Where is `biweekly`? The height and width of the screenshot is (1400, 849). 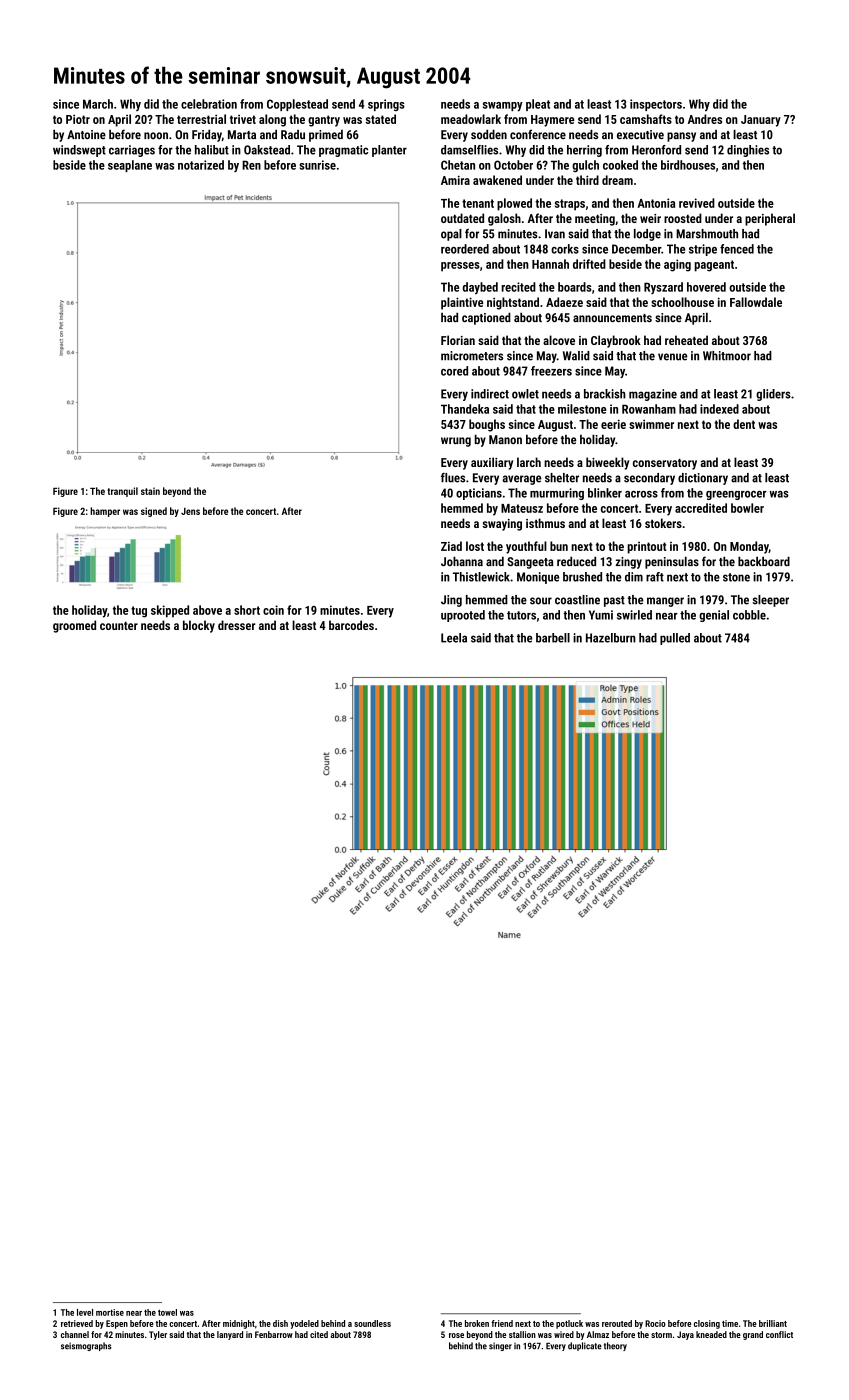 biweekly is located at coordinates (607, 463).
